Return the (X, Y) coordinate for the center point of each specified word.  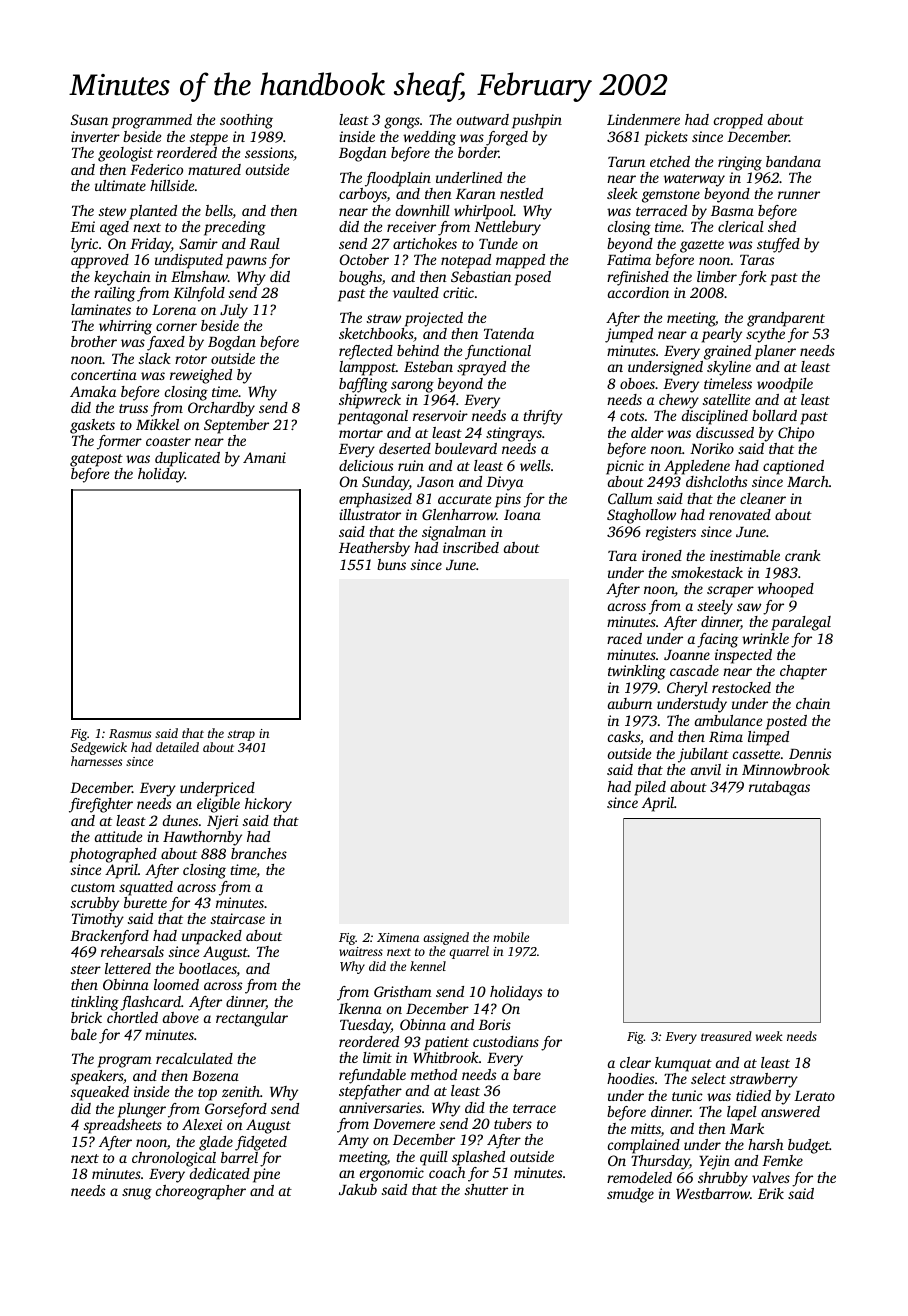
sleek (622, 193)
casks (624, 736)
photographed (113, 855)
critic (458, 292)
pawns (246, 263)
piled (650, 788)
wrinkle (765, 638)
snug (137, 1194)
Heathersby (374, 549)
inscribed (471, 547)
